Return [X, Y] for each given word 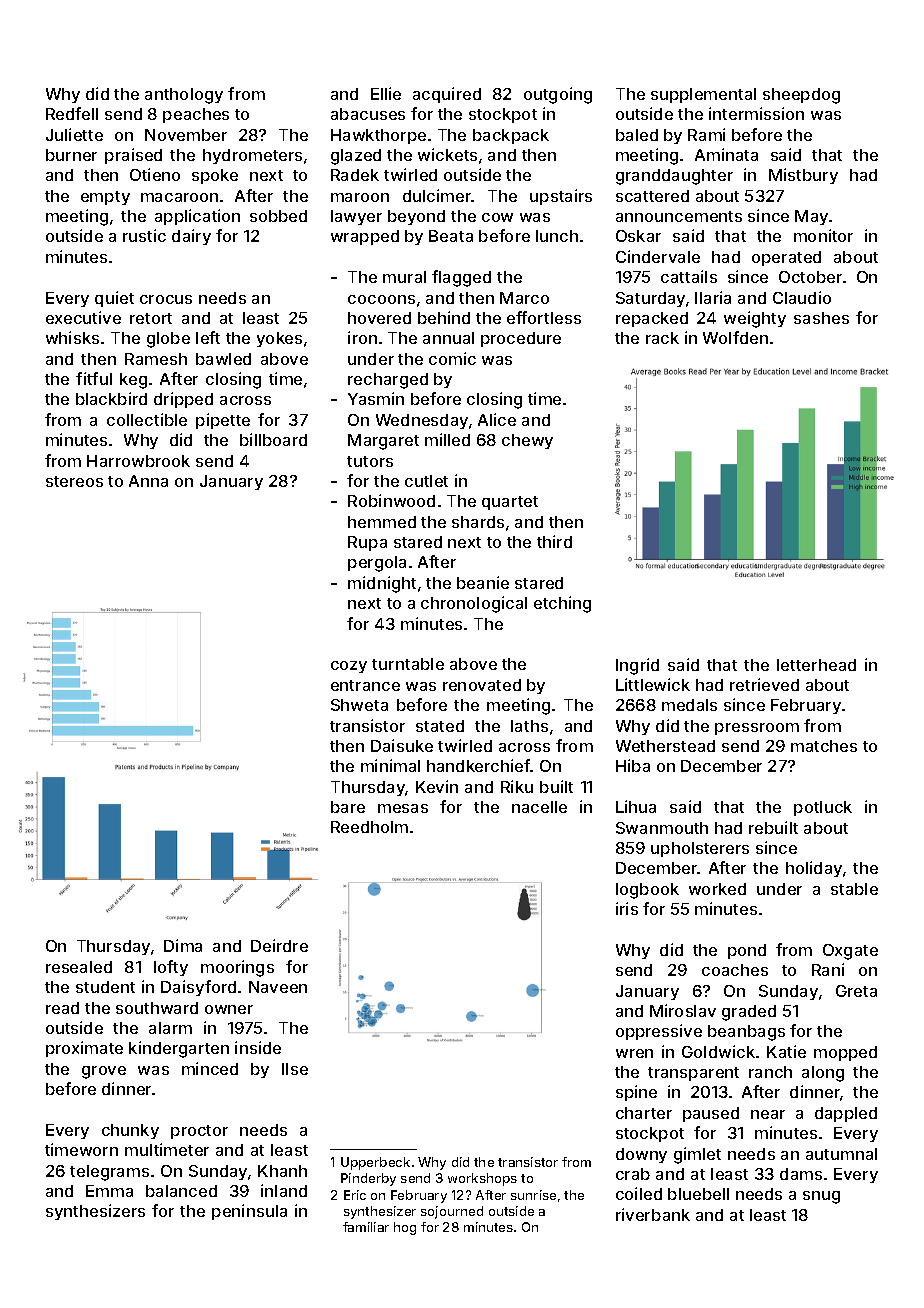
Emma [109, 1191]
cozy [349, 667]
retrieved [764, 684]
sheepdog [801, 96]
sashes [821, 318]
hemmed [382, 522]
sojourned [452, 1212]
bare [348, 807]
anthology [184, 96]
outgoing [558, 95]
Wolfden [735, 337]
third [554, 541]
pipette [223, 421]
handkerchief [479, 765]
